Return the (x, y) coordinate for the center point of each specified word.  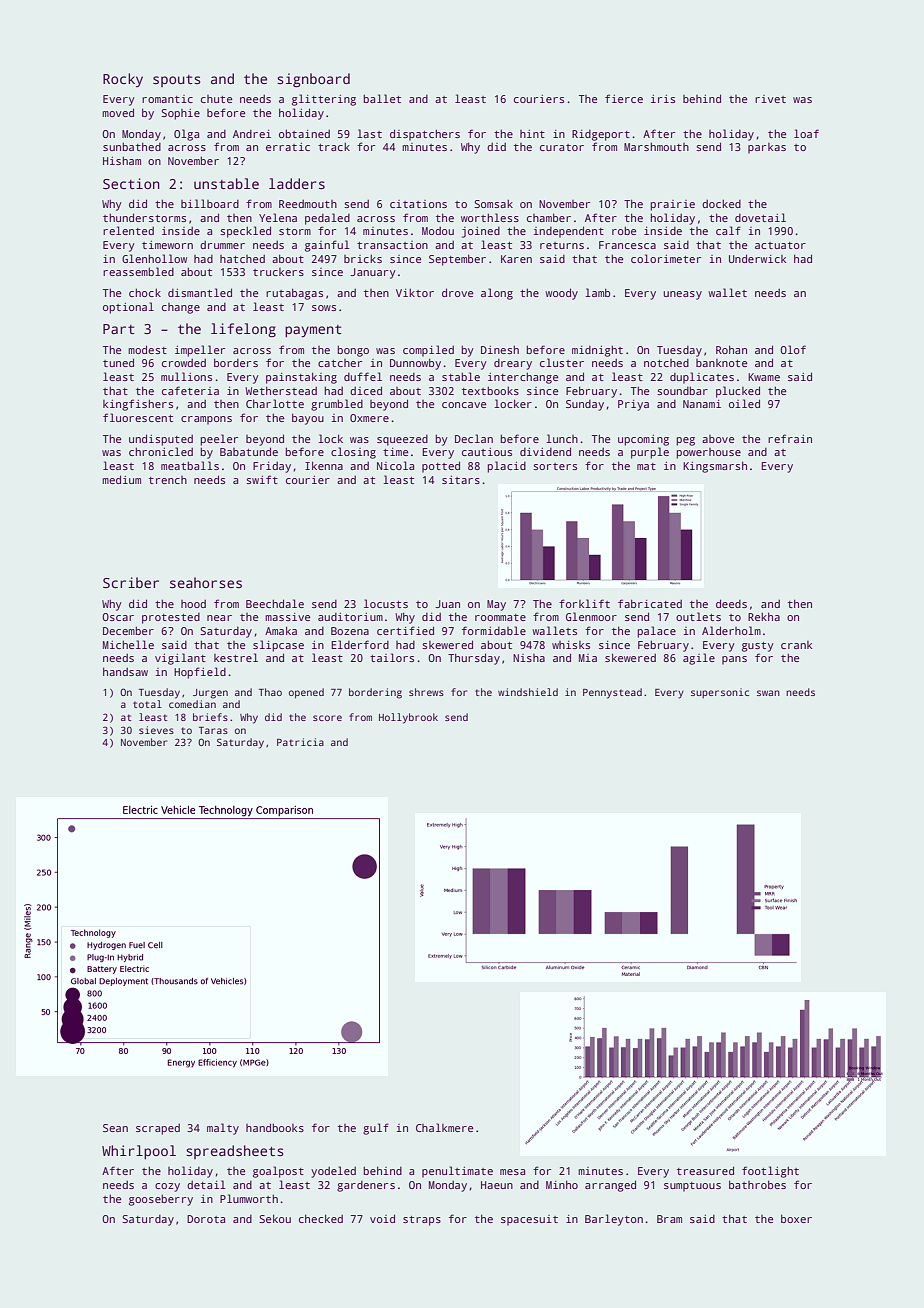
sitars (461, 480)
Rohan (731, 349)
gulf (376, 1129)
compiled (428, 351)
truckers (278, 272)
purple (650, 453)
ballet (382, 98)
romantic (167, 99)
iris (663, 99)
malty (223, 1129)
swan (768, 693)
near (219, 618)
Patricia (300, 742)
